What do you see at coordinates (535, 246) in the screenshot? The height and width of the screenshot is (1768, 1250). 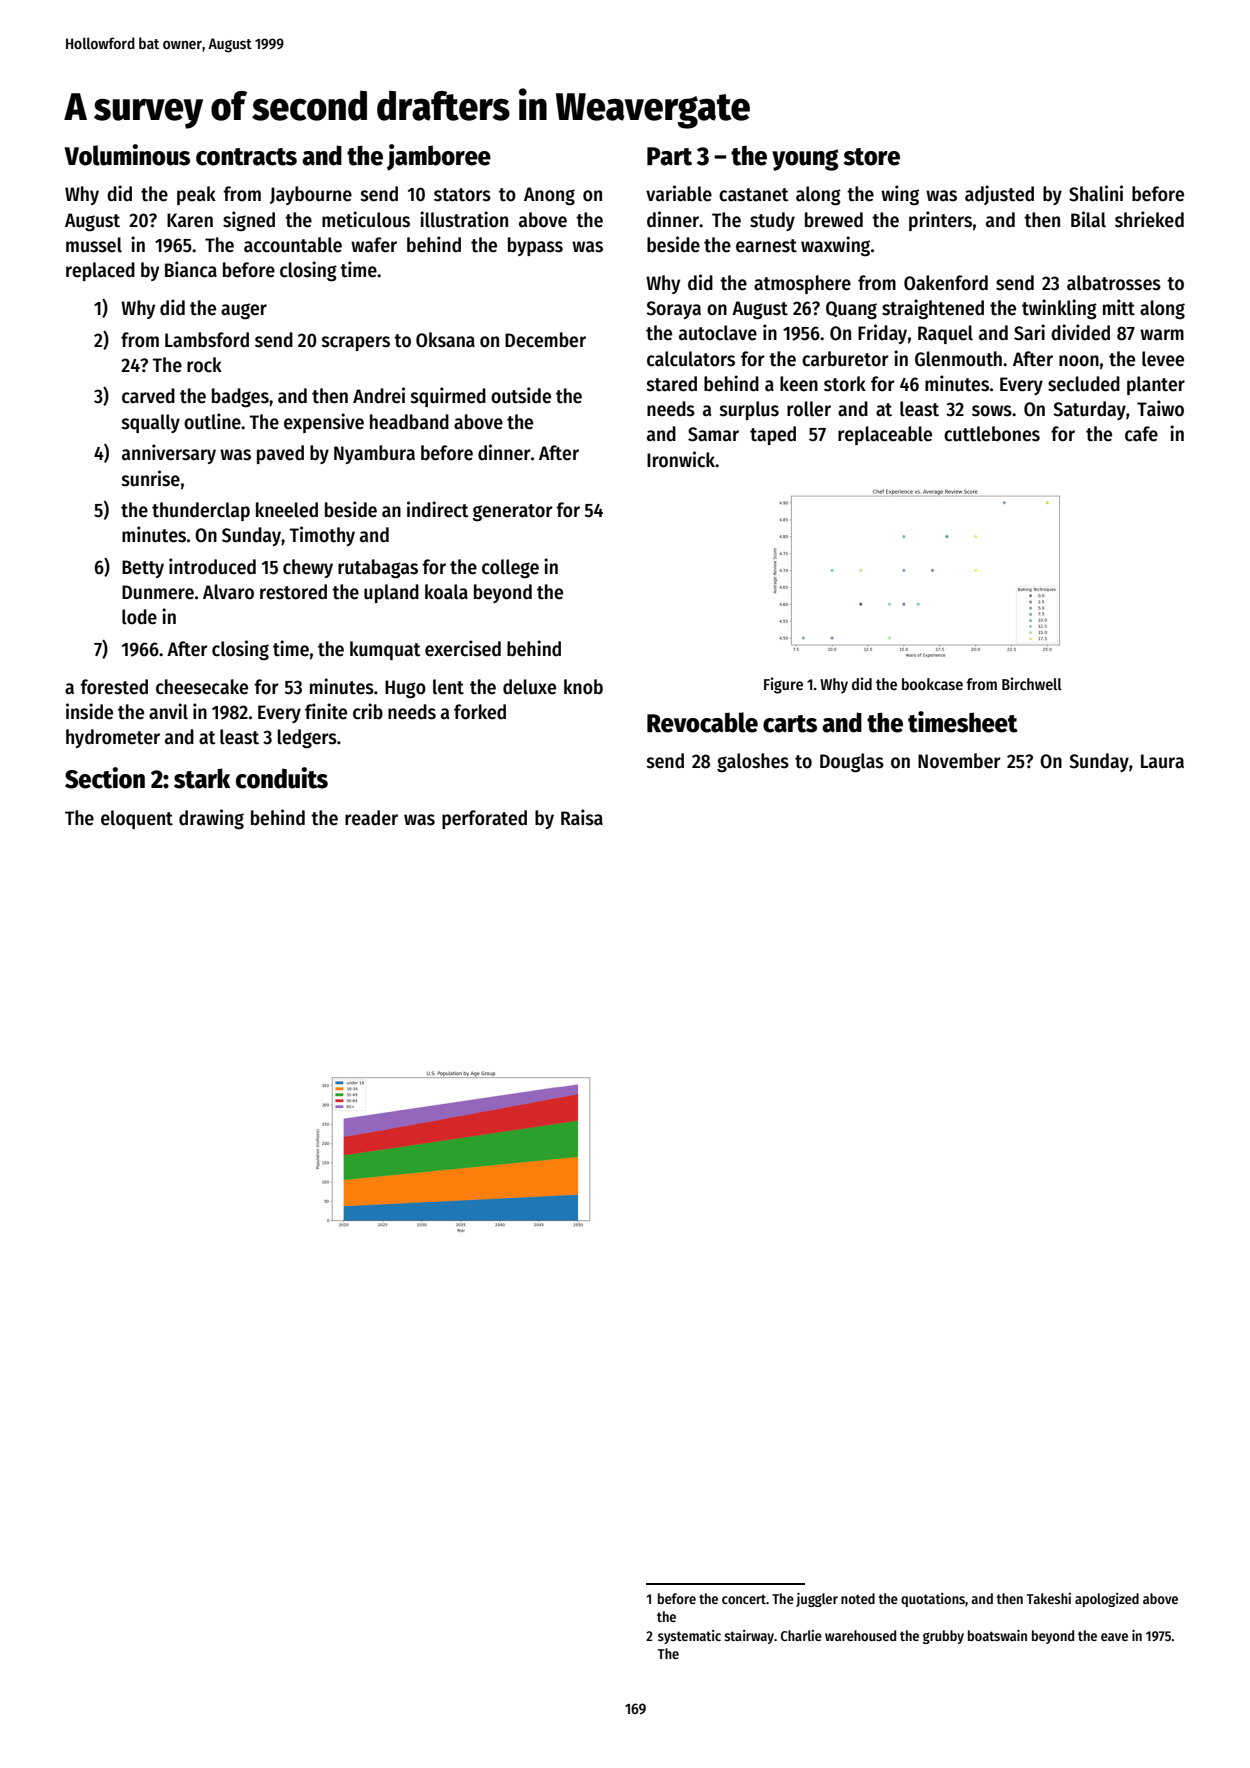 I see `bypass` at bounding box center [535, 246].
